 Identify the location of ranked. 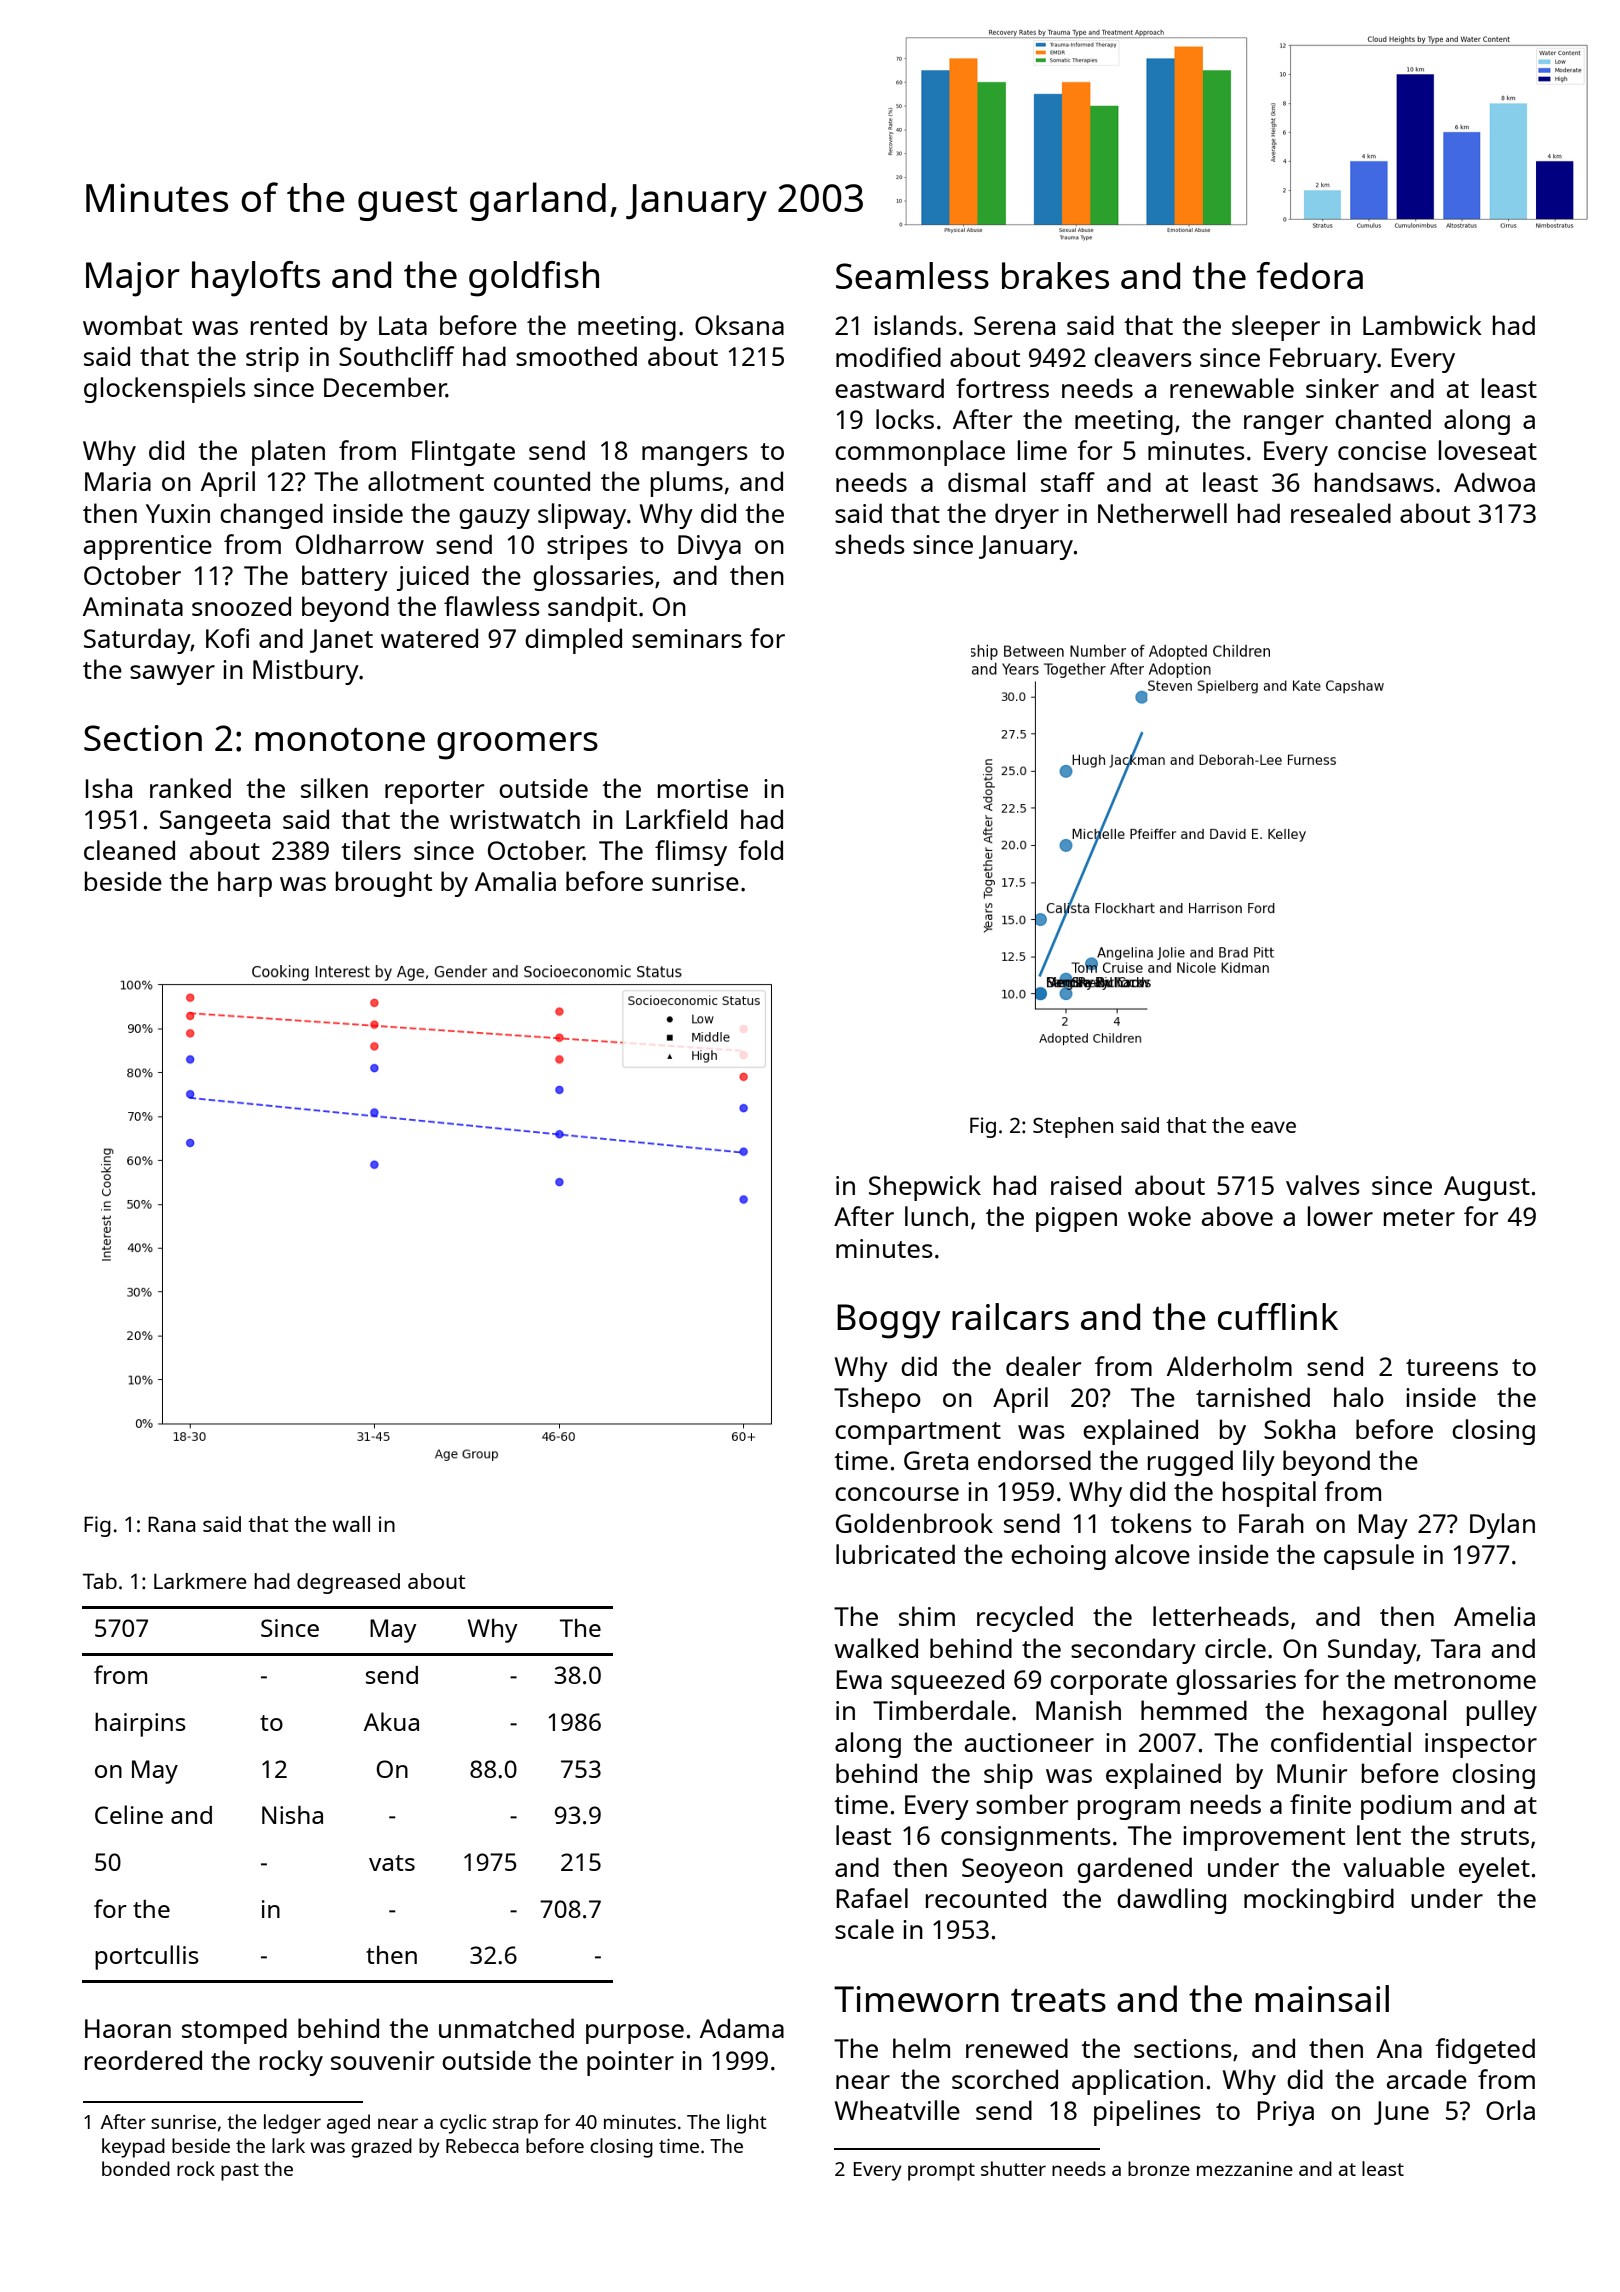
(190, 788).
